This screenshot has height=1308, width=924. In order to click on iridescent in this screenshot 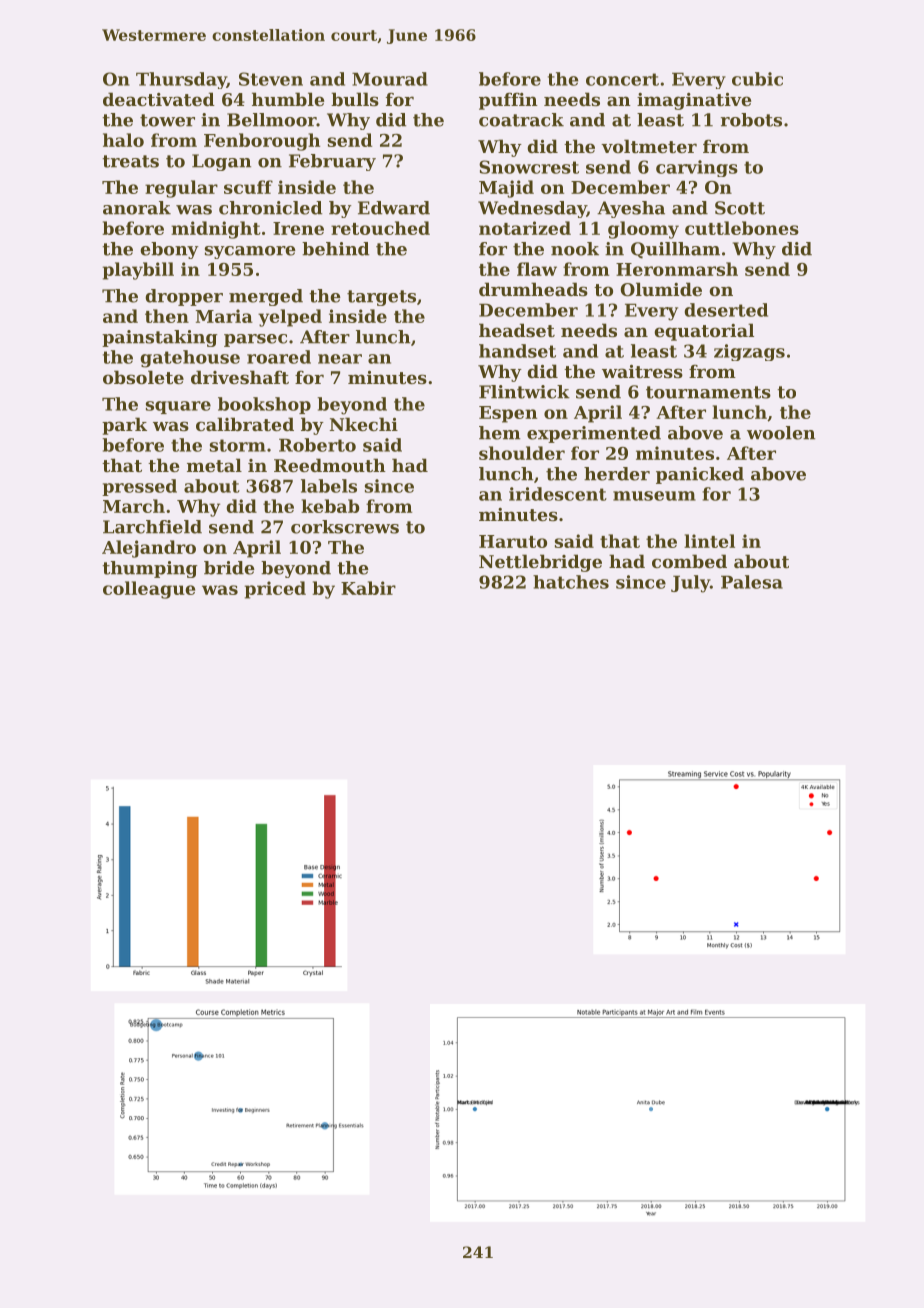, I will do `click(558, 494)`.
